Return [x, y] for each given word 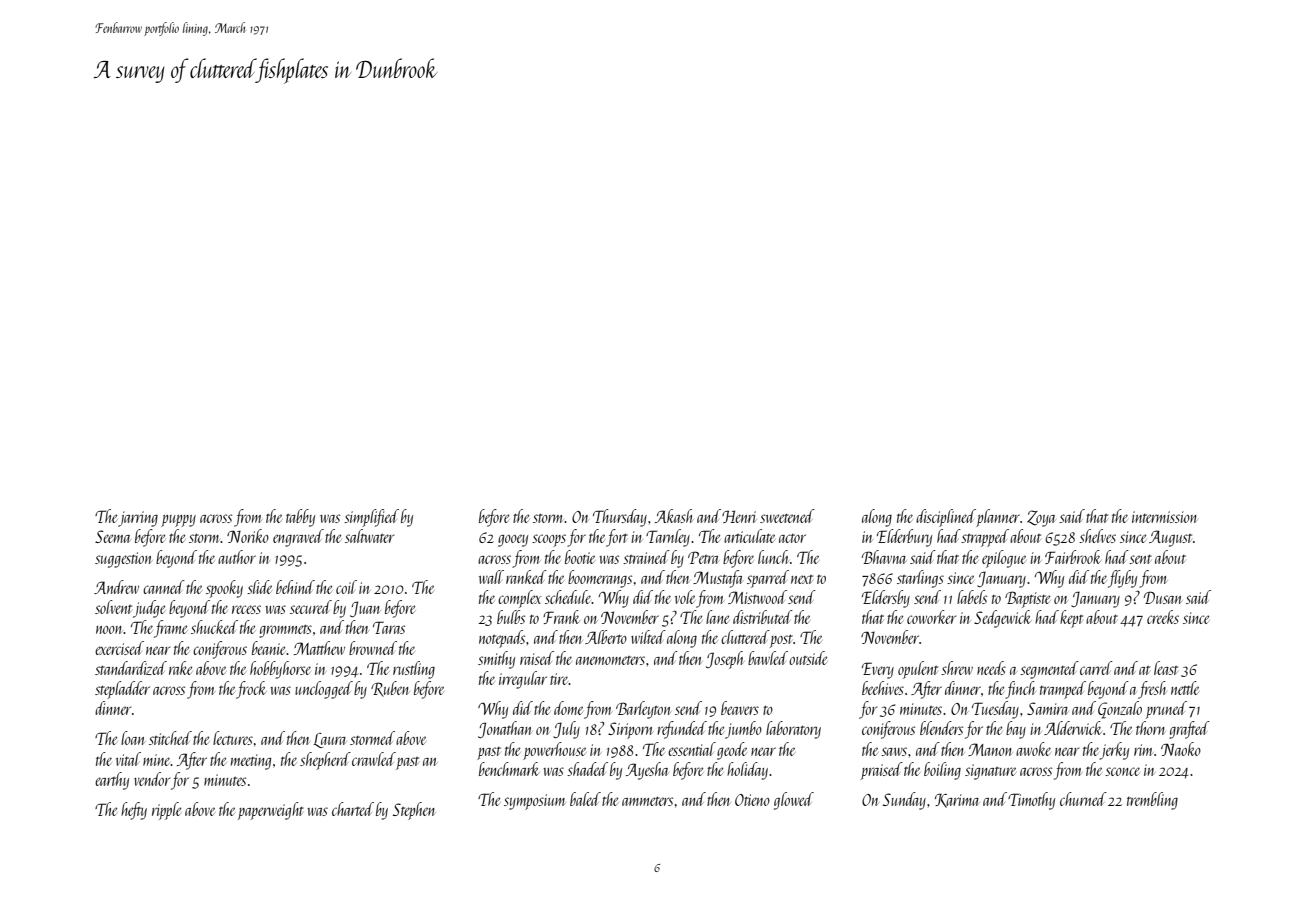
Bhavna [884, 557]
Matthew [319, 648]
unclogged [324, 690]
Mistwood [757, 597]
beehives [883, 688]
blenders [941, 728]
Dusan [1163, 597]
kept [1071, 619]
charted [353, 809]
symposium [534, 802]
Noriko [248, 536]
